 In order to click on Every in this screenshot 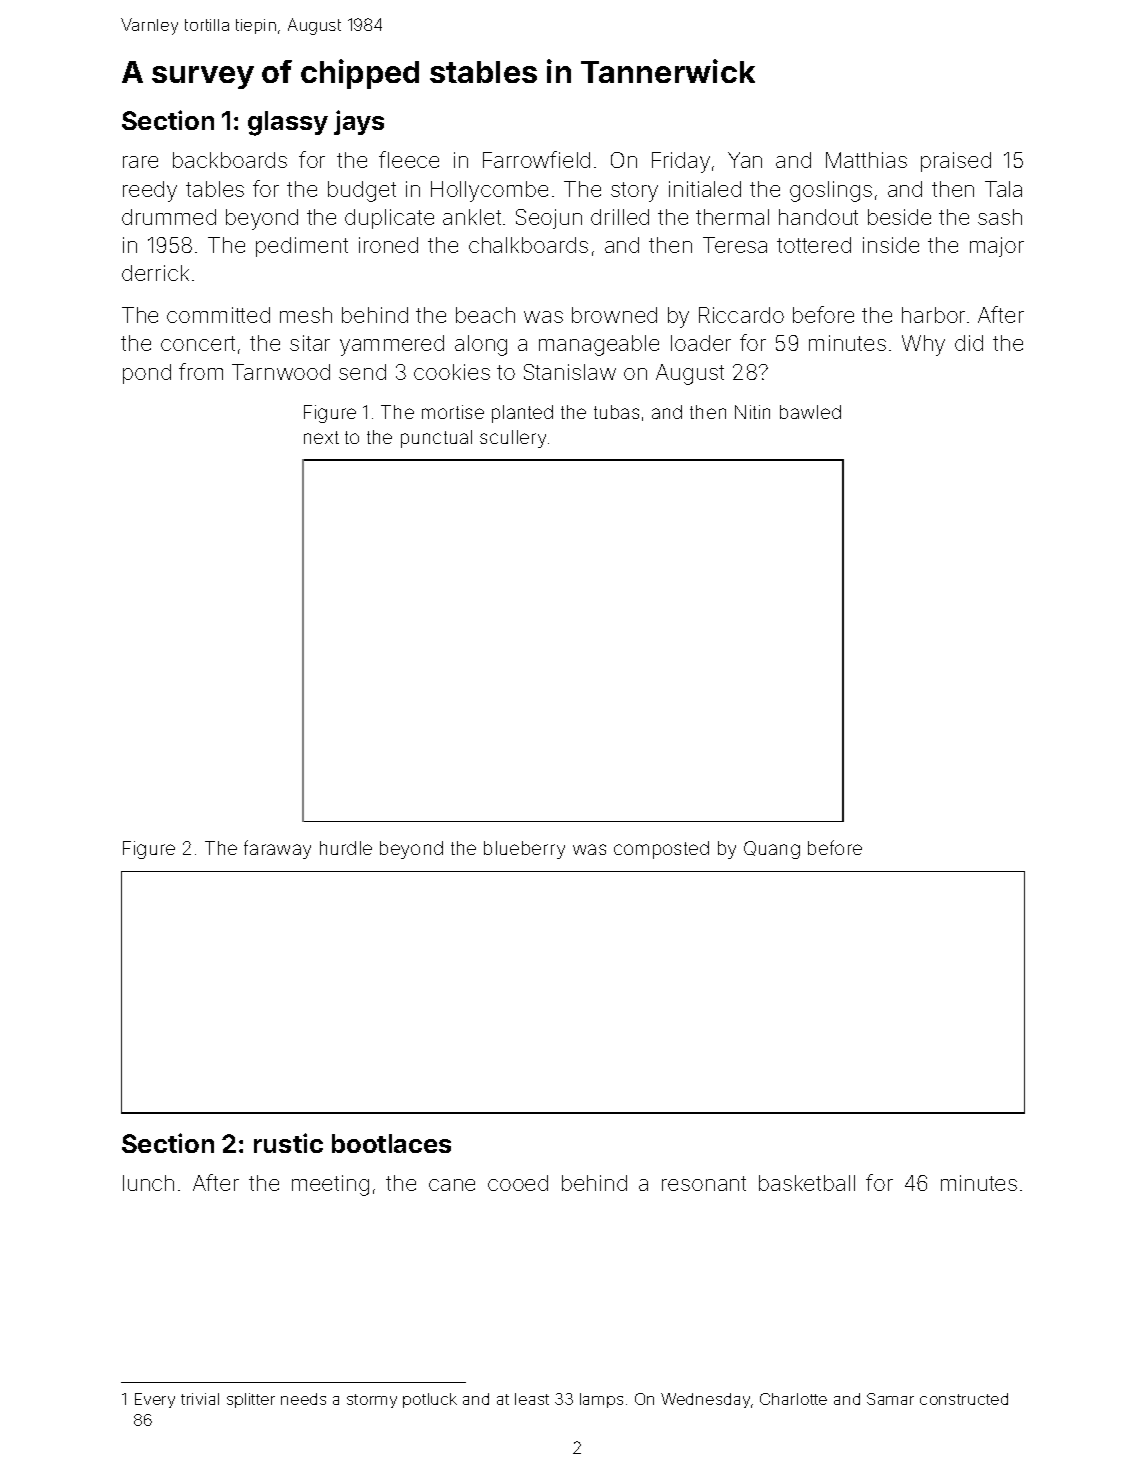, I will do `click(155, 1400)`.
